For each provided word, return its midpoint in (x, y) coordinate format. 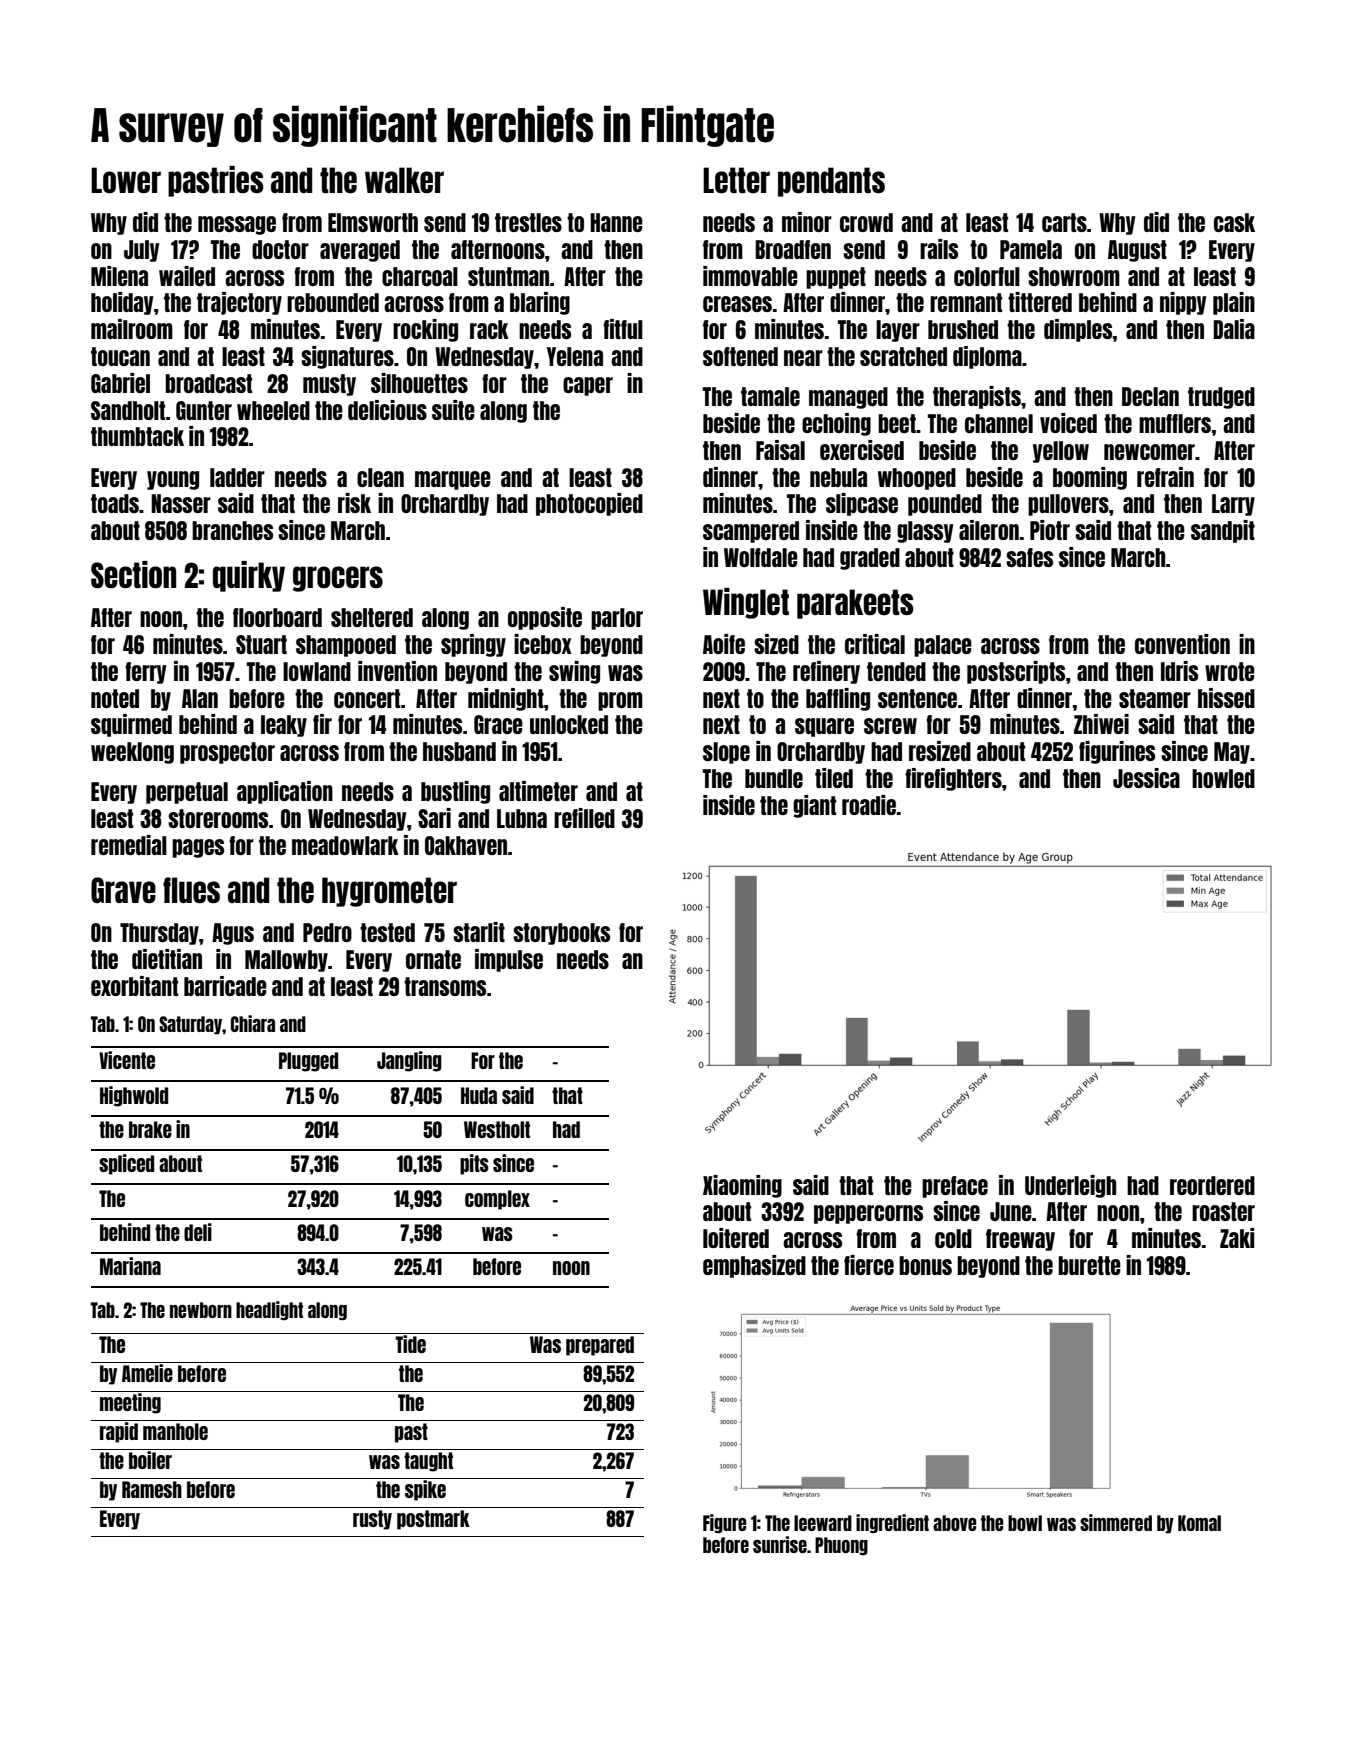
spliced (126, 1164)
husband (459, 751)
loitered (736, 1238)
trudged (1221, 398)
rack (489, 329)
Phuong (841, 1546)
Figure (725, 1523)
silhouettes (419, 383)
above (955, 1523)
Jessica (1146, 778)
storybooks (561, 934)
